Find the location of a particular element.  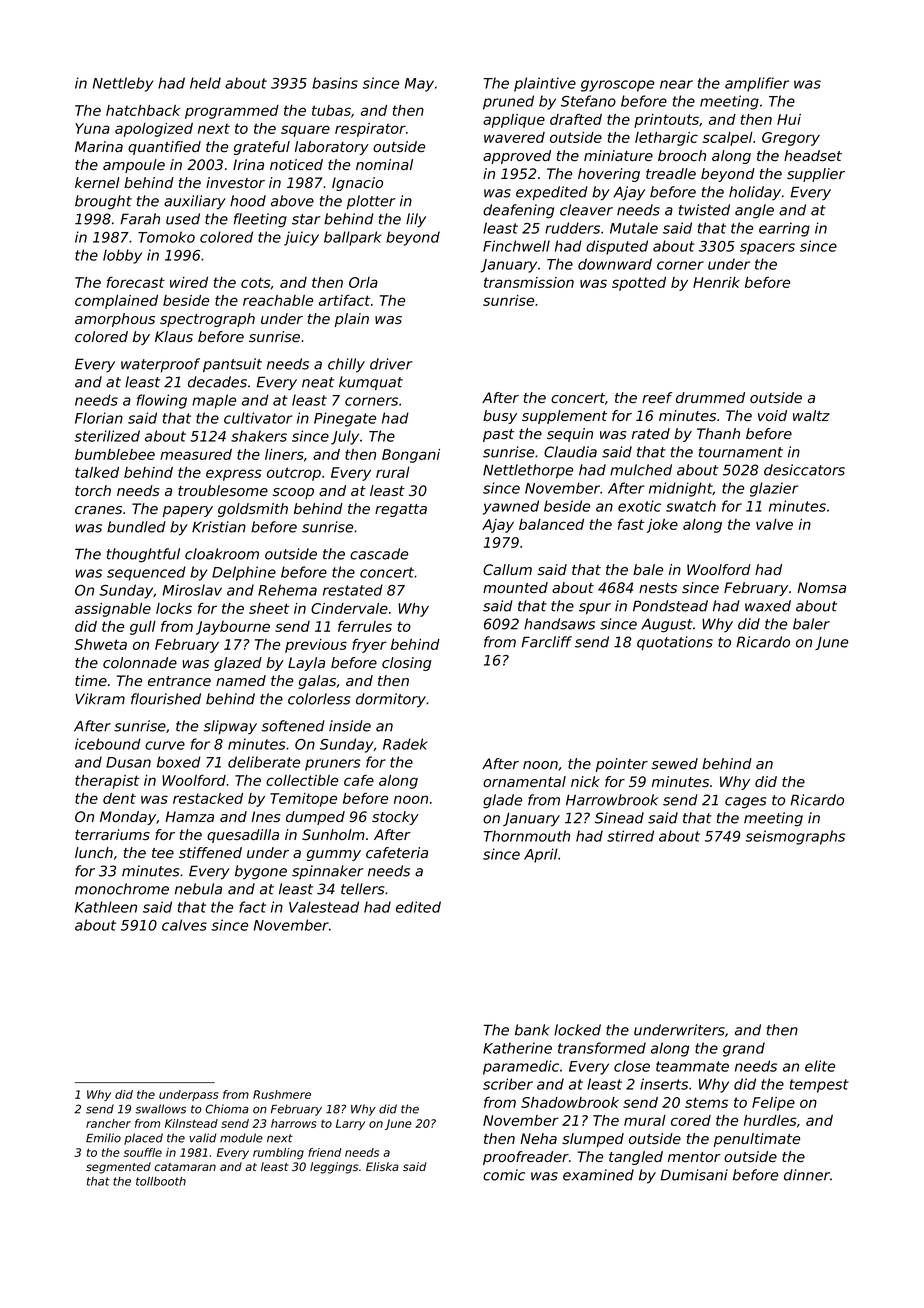

desiccators is located at coordinates (804, 470).
